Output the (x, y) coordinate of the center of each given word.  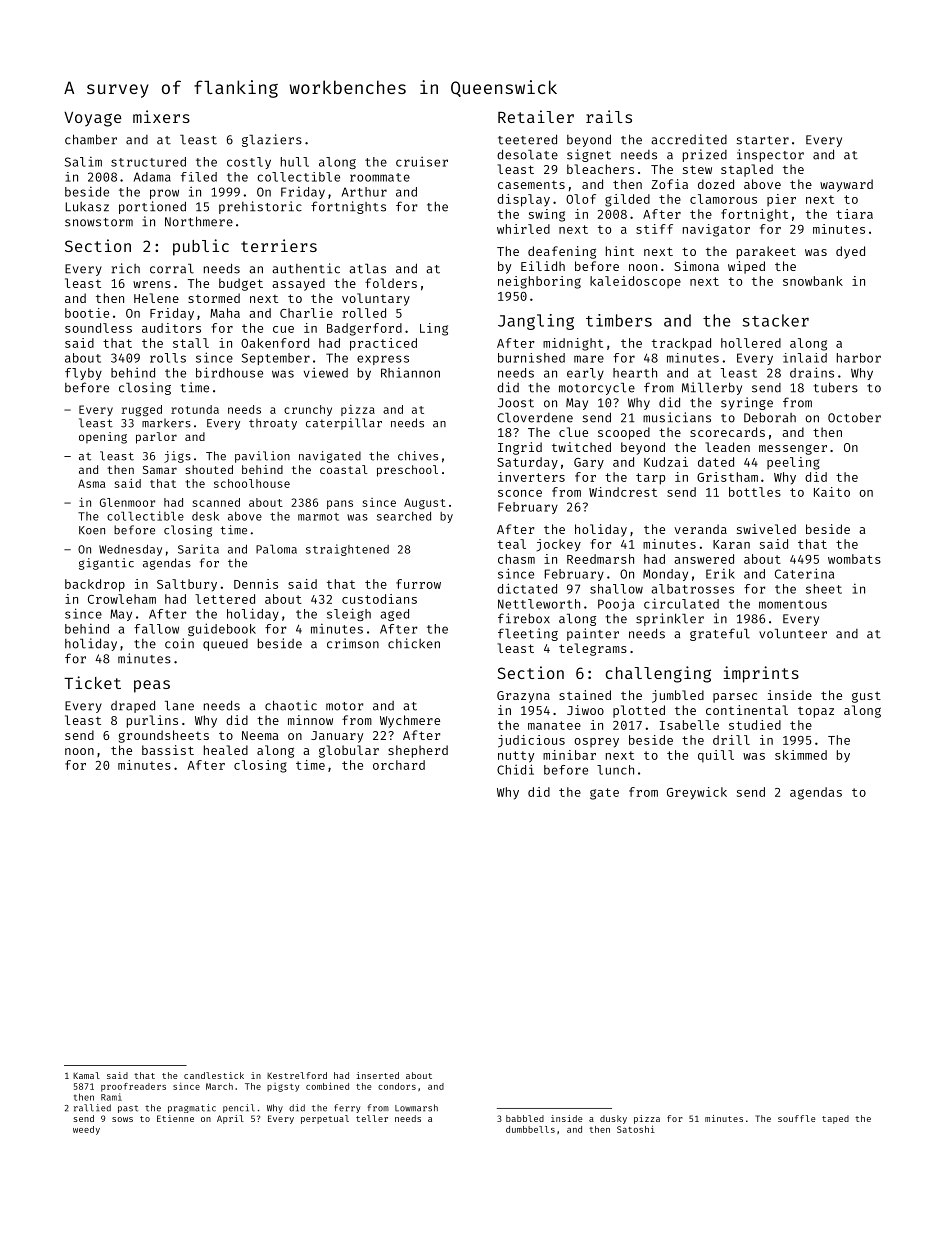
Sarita (198, 549)
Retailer (536, 116)
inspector (770, 155)
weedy (86, 1130)
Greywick (697, 793)
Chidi (515, 769)
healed (226, 750)
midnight (573, 344)
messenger (793, 450)
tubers (836, 387)
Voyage (92, 119)
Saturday (527, 463)
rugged (142, 410)
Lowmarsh (416, 1108)
